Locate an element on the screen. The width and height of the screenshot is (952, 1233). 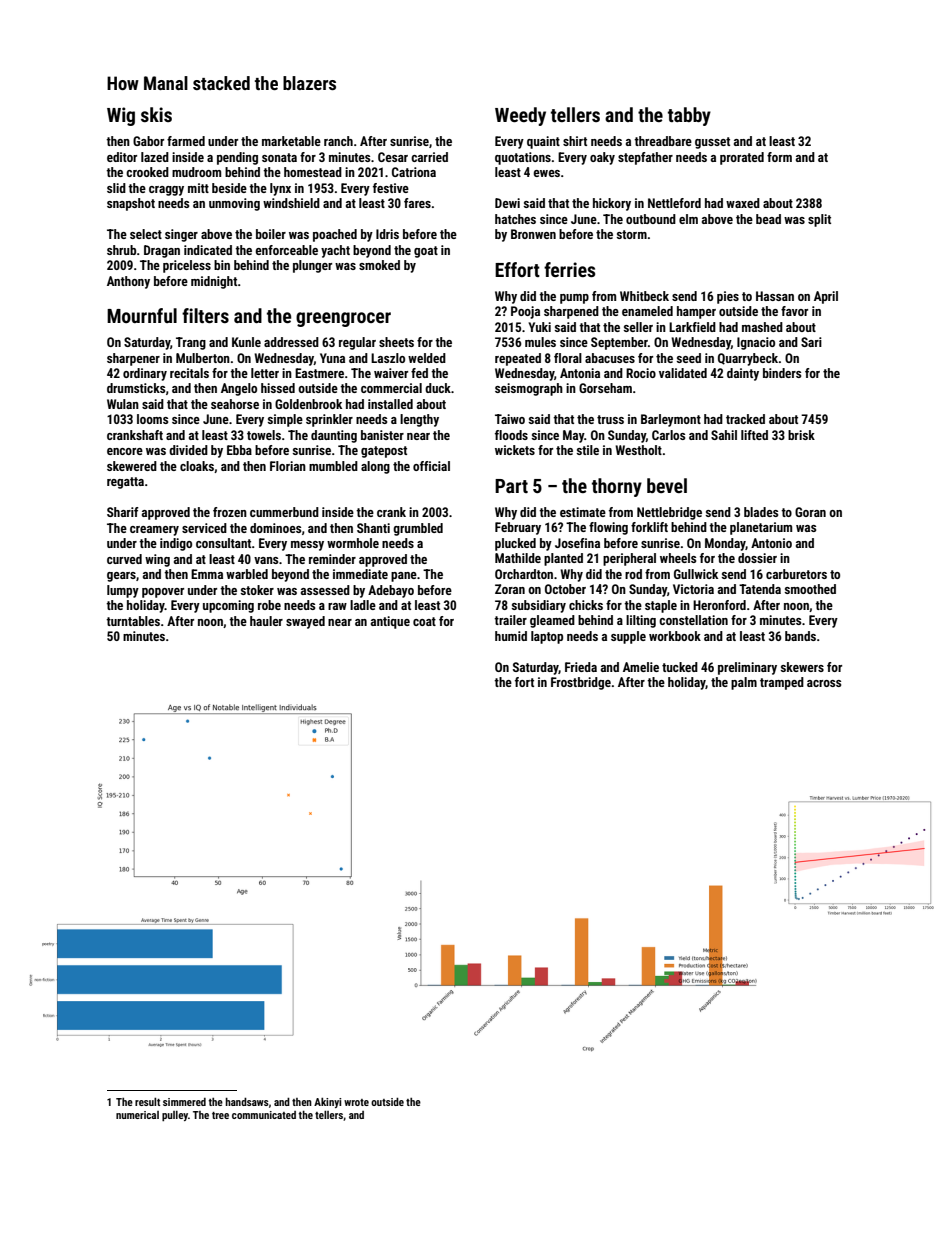
festive is located at coordinates (391, 188).
